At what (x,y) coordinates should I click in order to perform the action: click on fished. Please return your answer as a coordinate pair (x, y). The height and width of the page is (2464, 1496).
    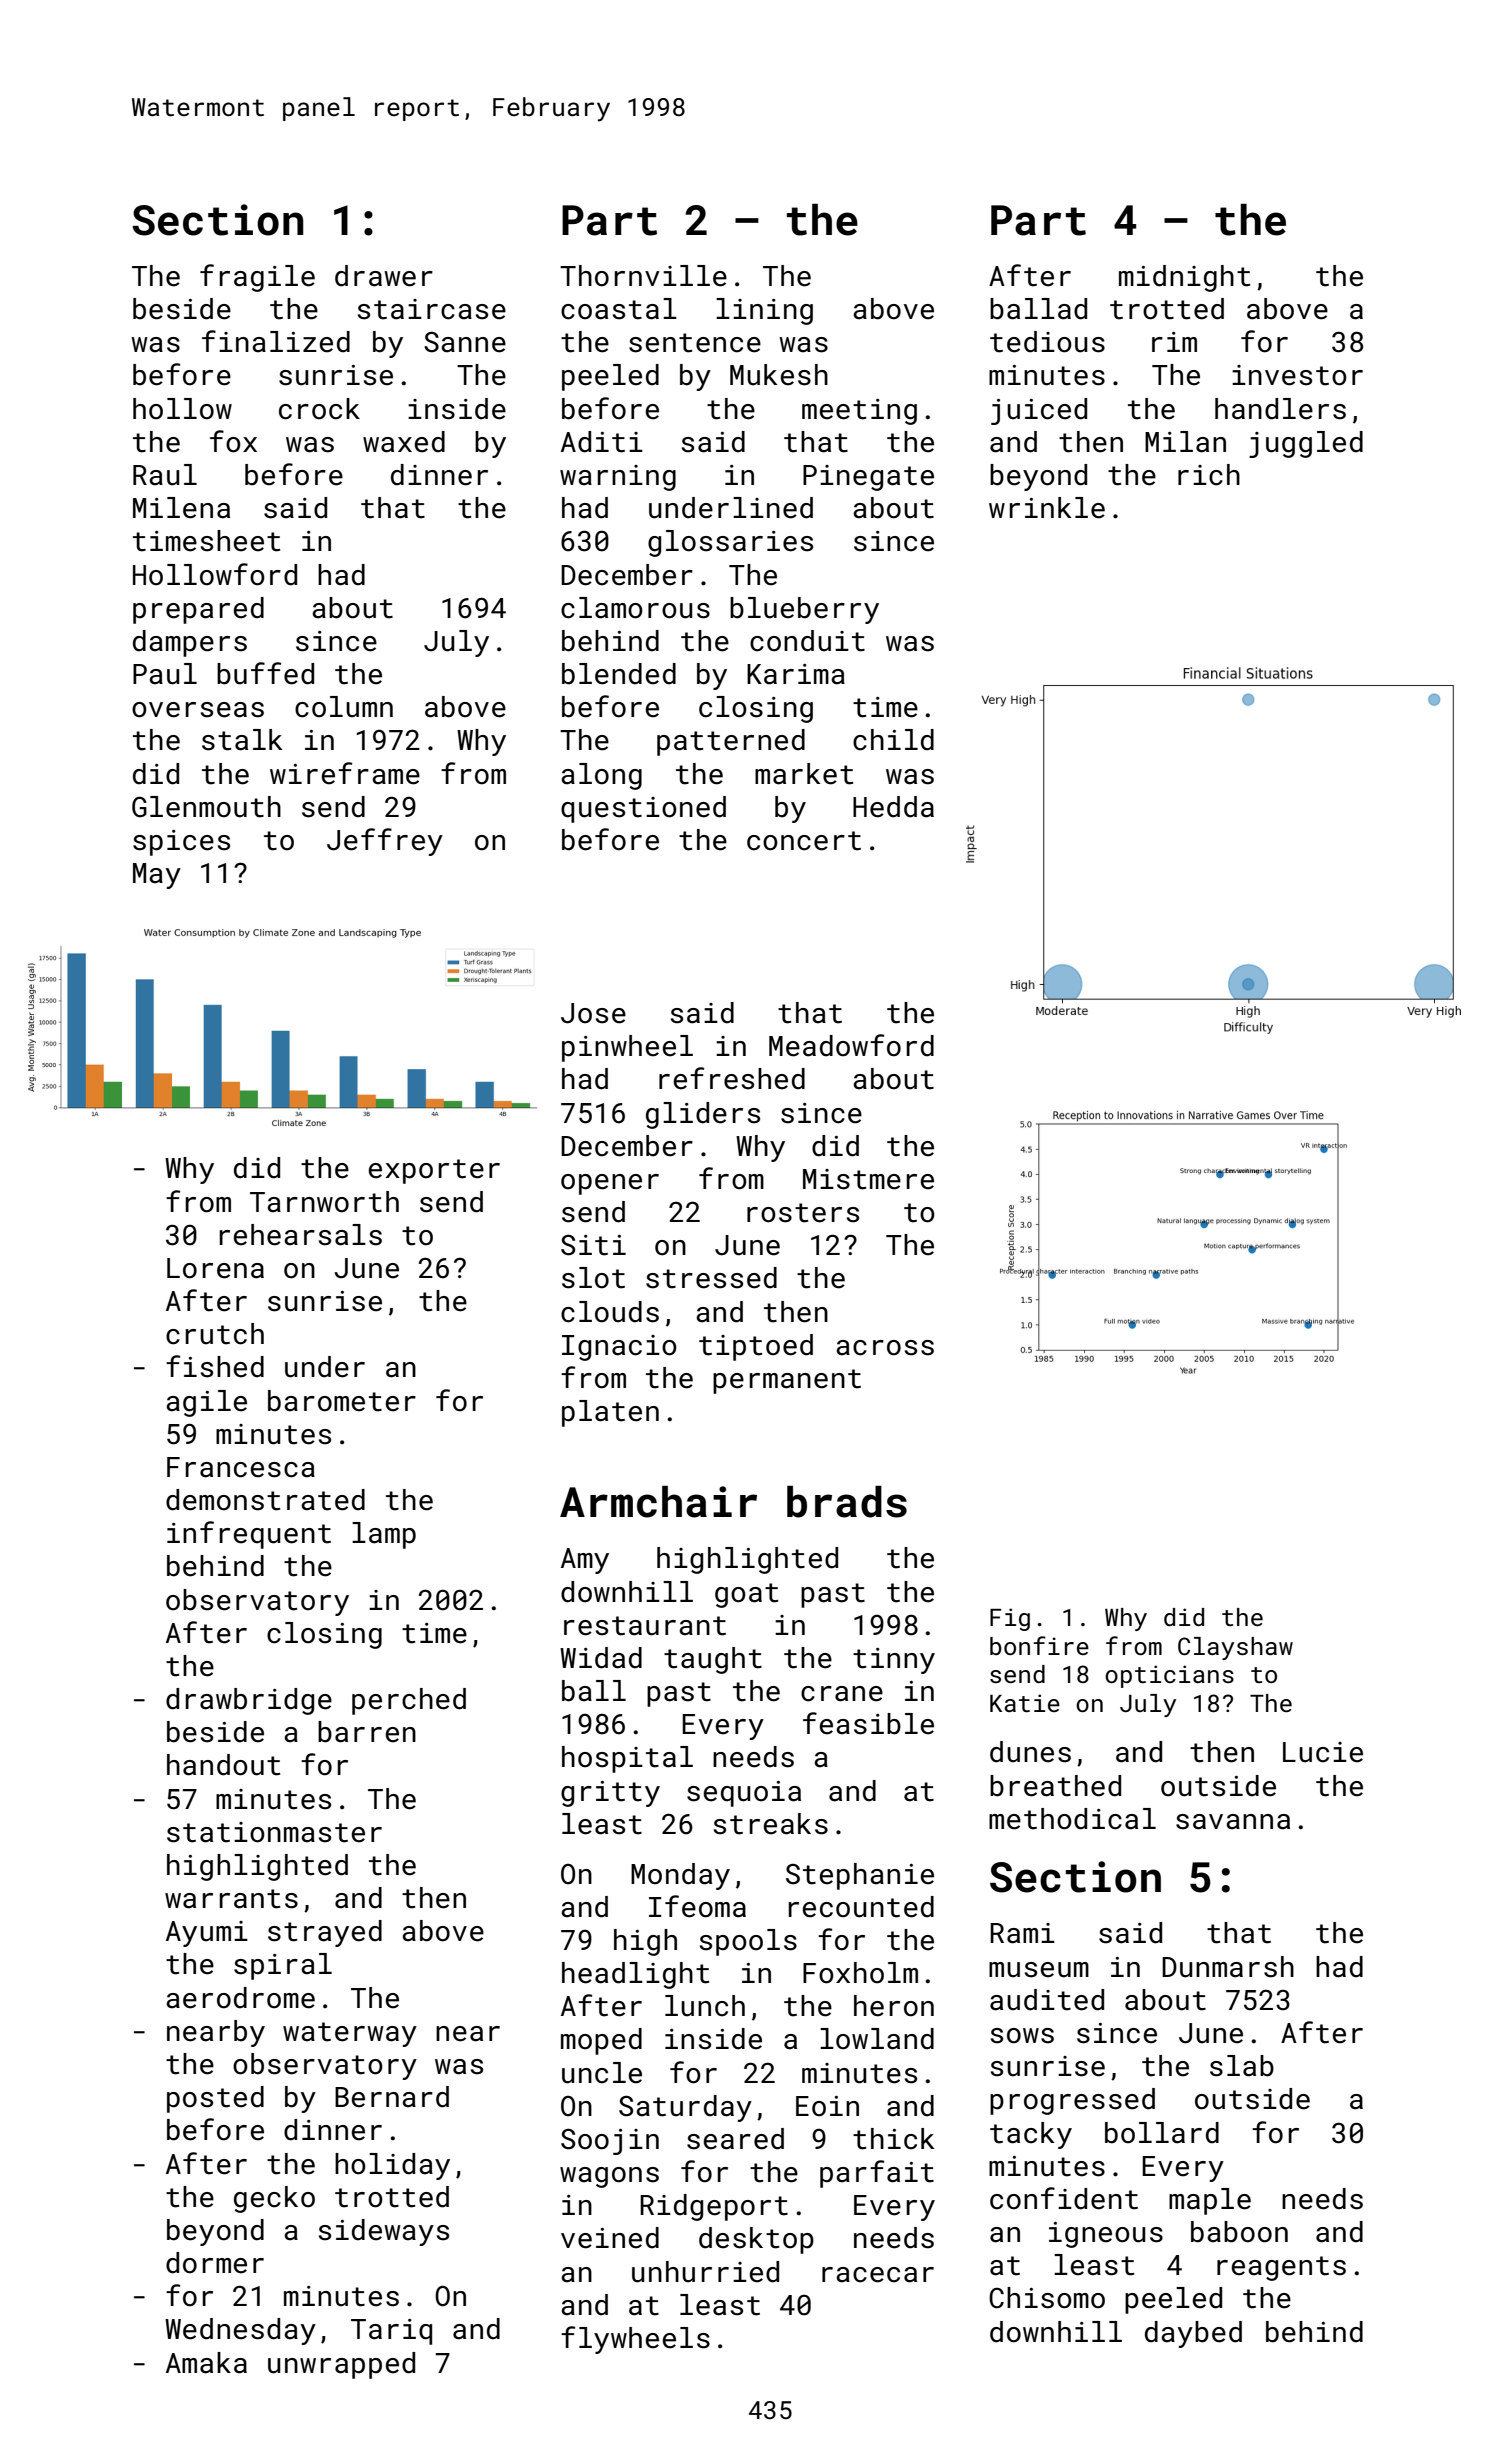
    Looking at the image, I should click on (215, 1366).
